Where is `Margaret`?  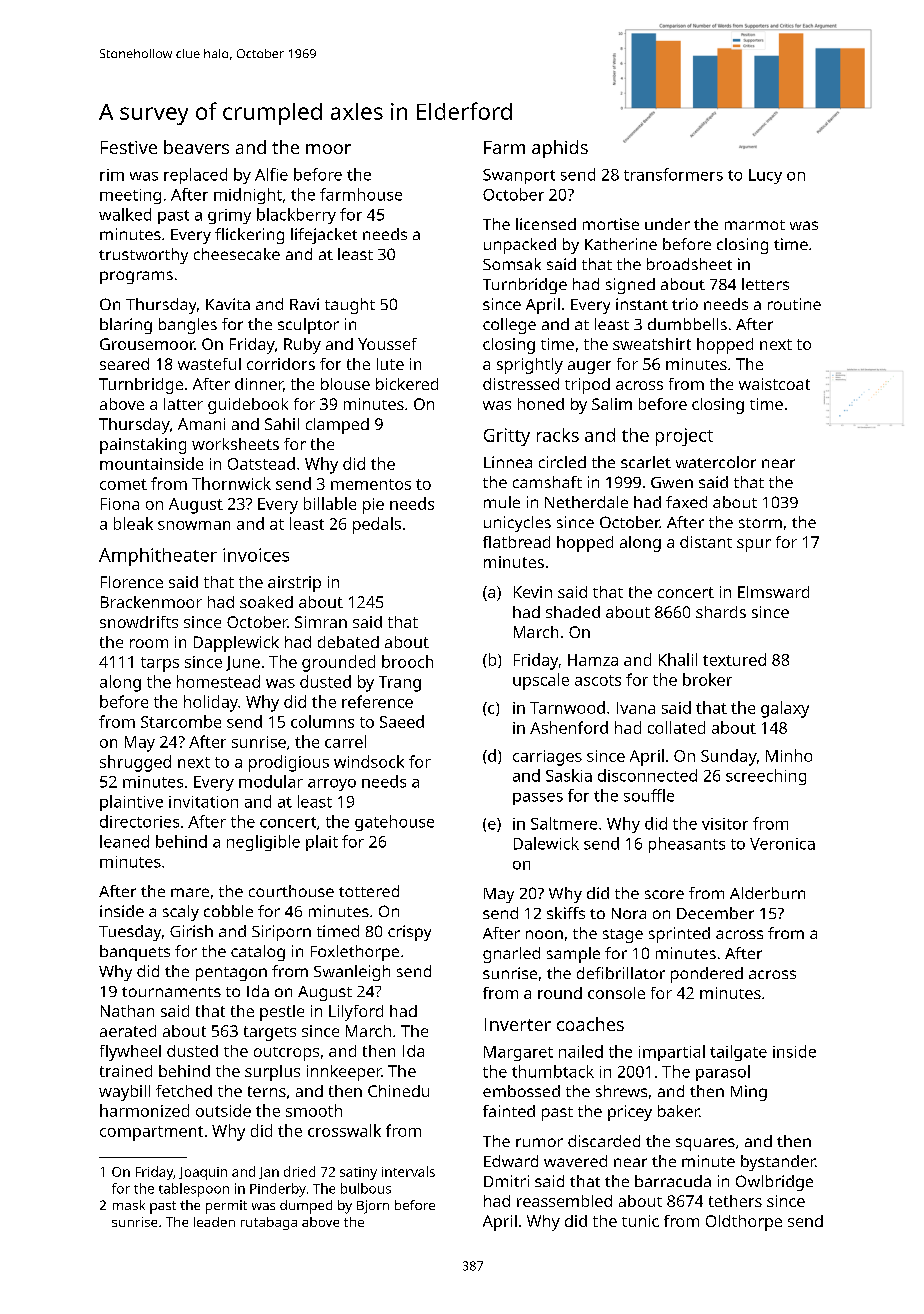 Margaret is located at coordinates (518, 1053).
